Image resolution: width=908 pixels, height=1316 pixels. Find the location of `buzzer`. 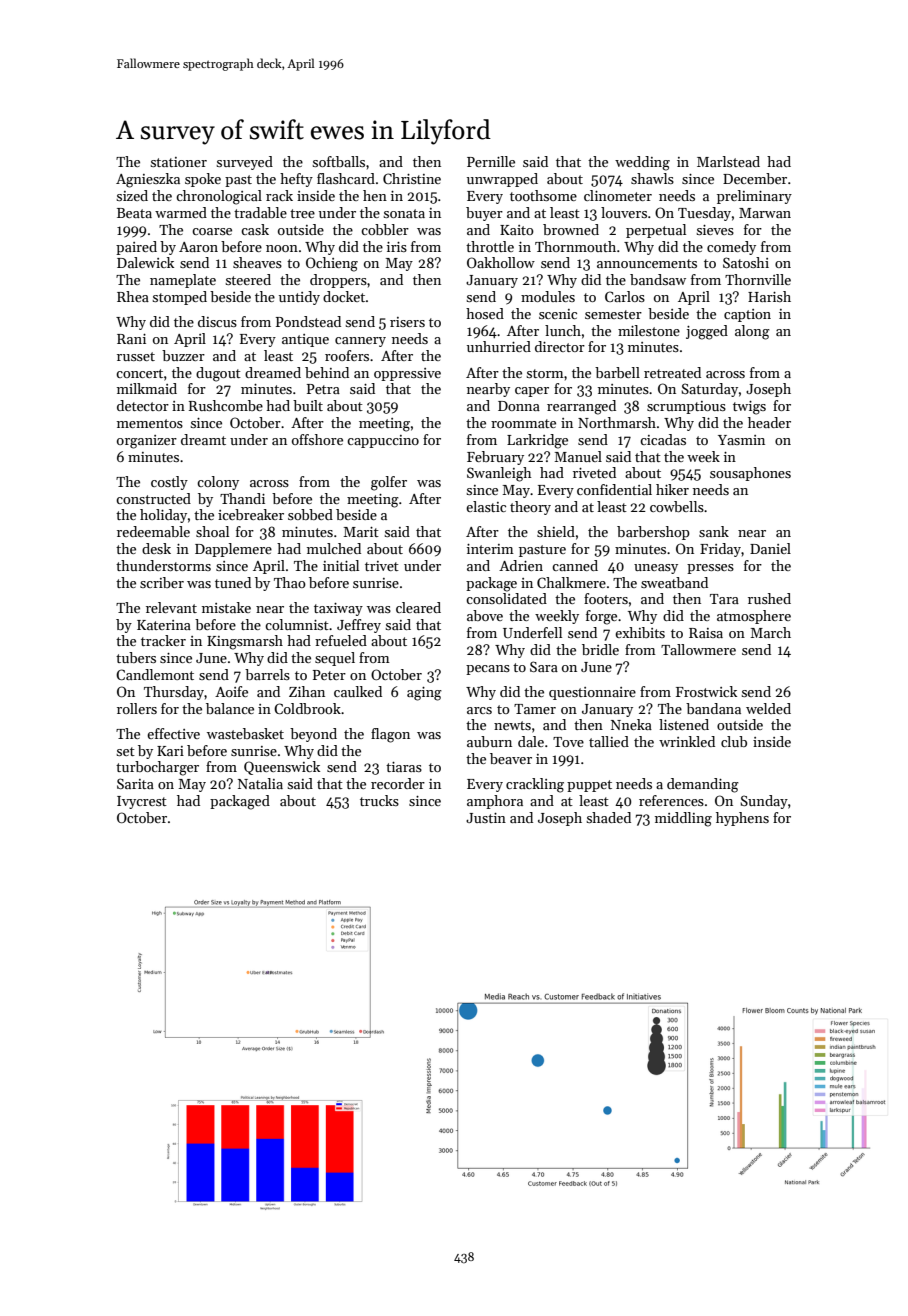

buzzer is located at coordinates (183, 355).
